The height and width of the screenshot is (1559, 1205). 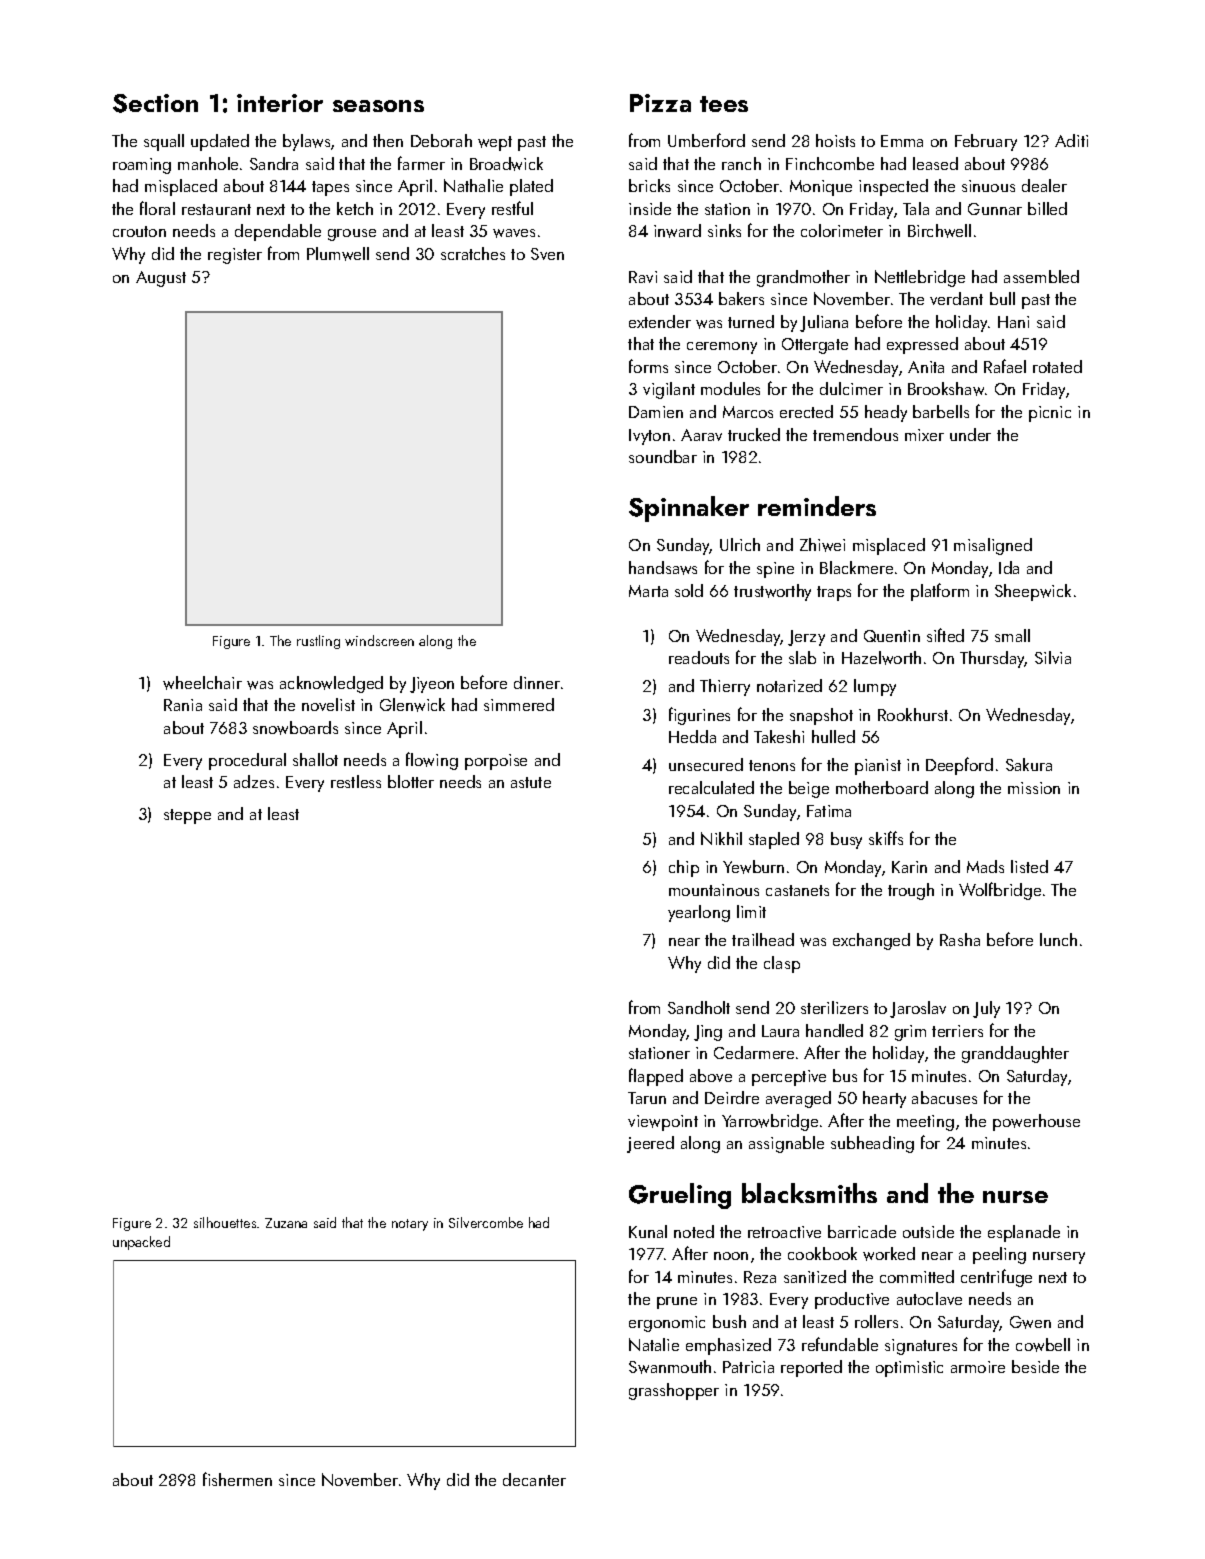 I want to click on noted, so click(x=694, y=1231).
